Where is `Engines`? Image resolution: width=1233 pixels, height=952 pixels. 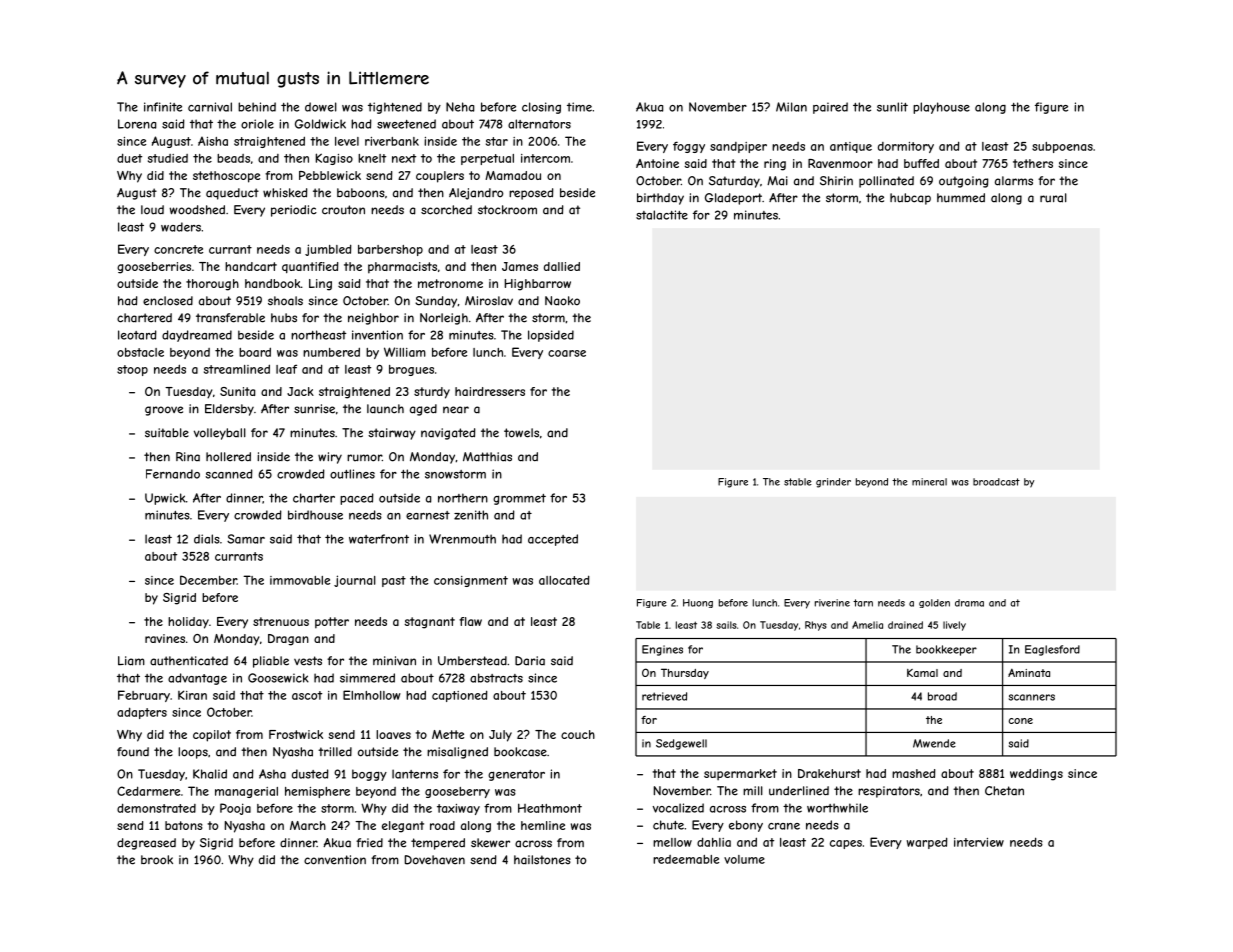
Engines is located at coordinates (662, 650).
